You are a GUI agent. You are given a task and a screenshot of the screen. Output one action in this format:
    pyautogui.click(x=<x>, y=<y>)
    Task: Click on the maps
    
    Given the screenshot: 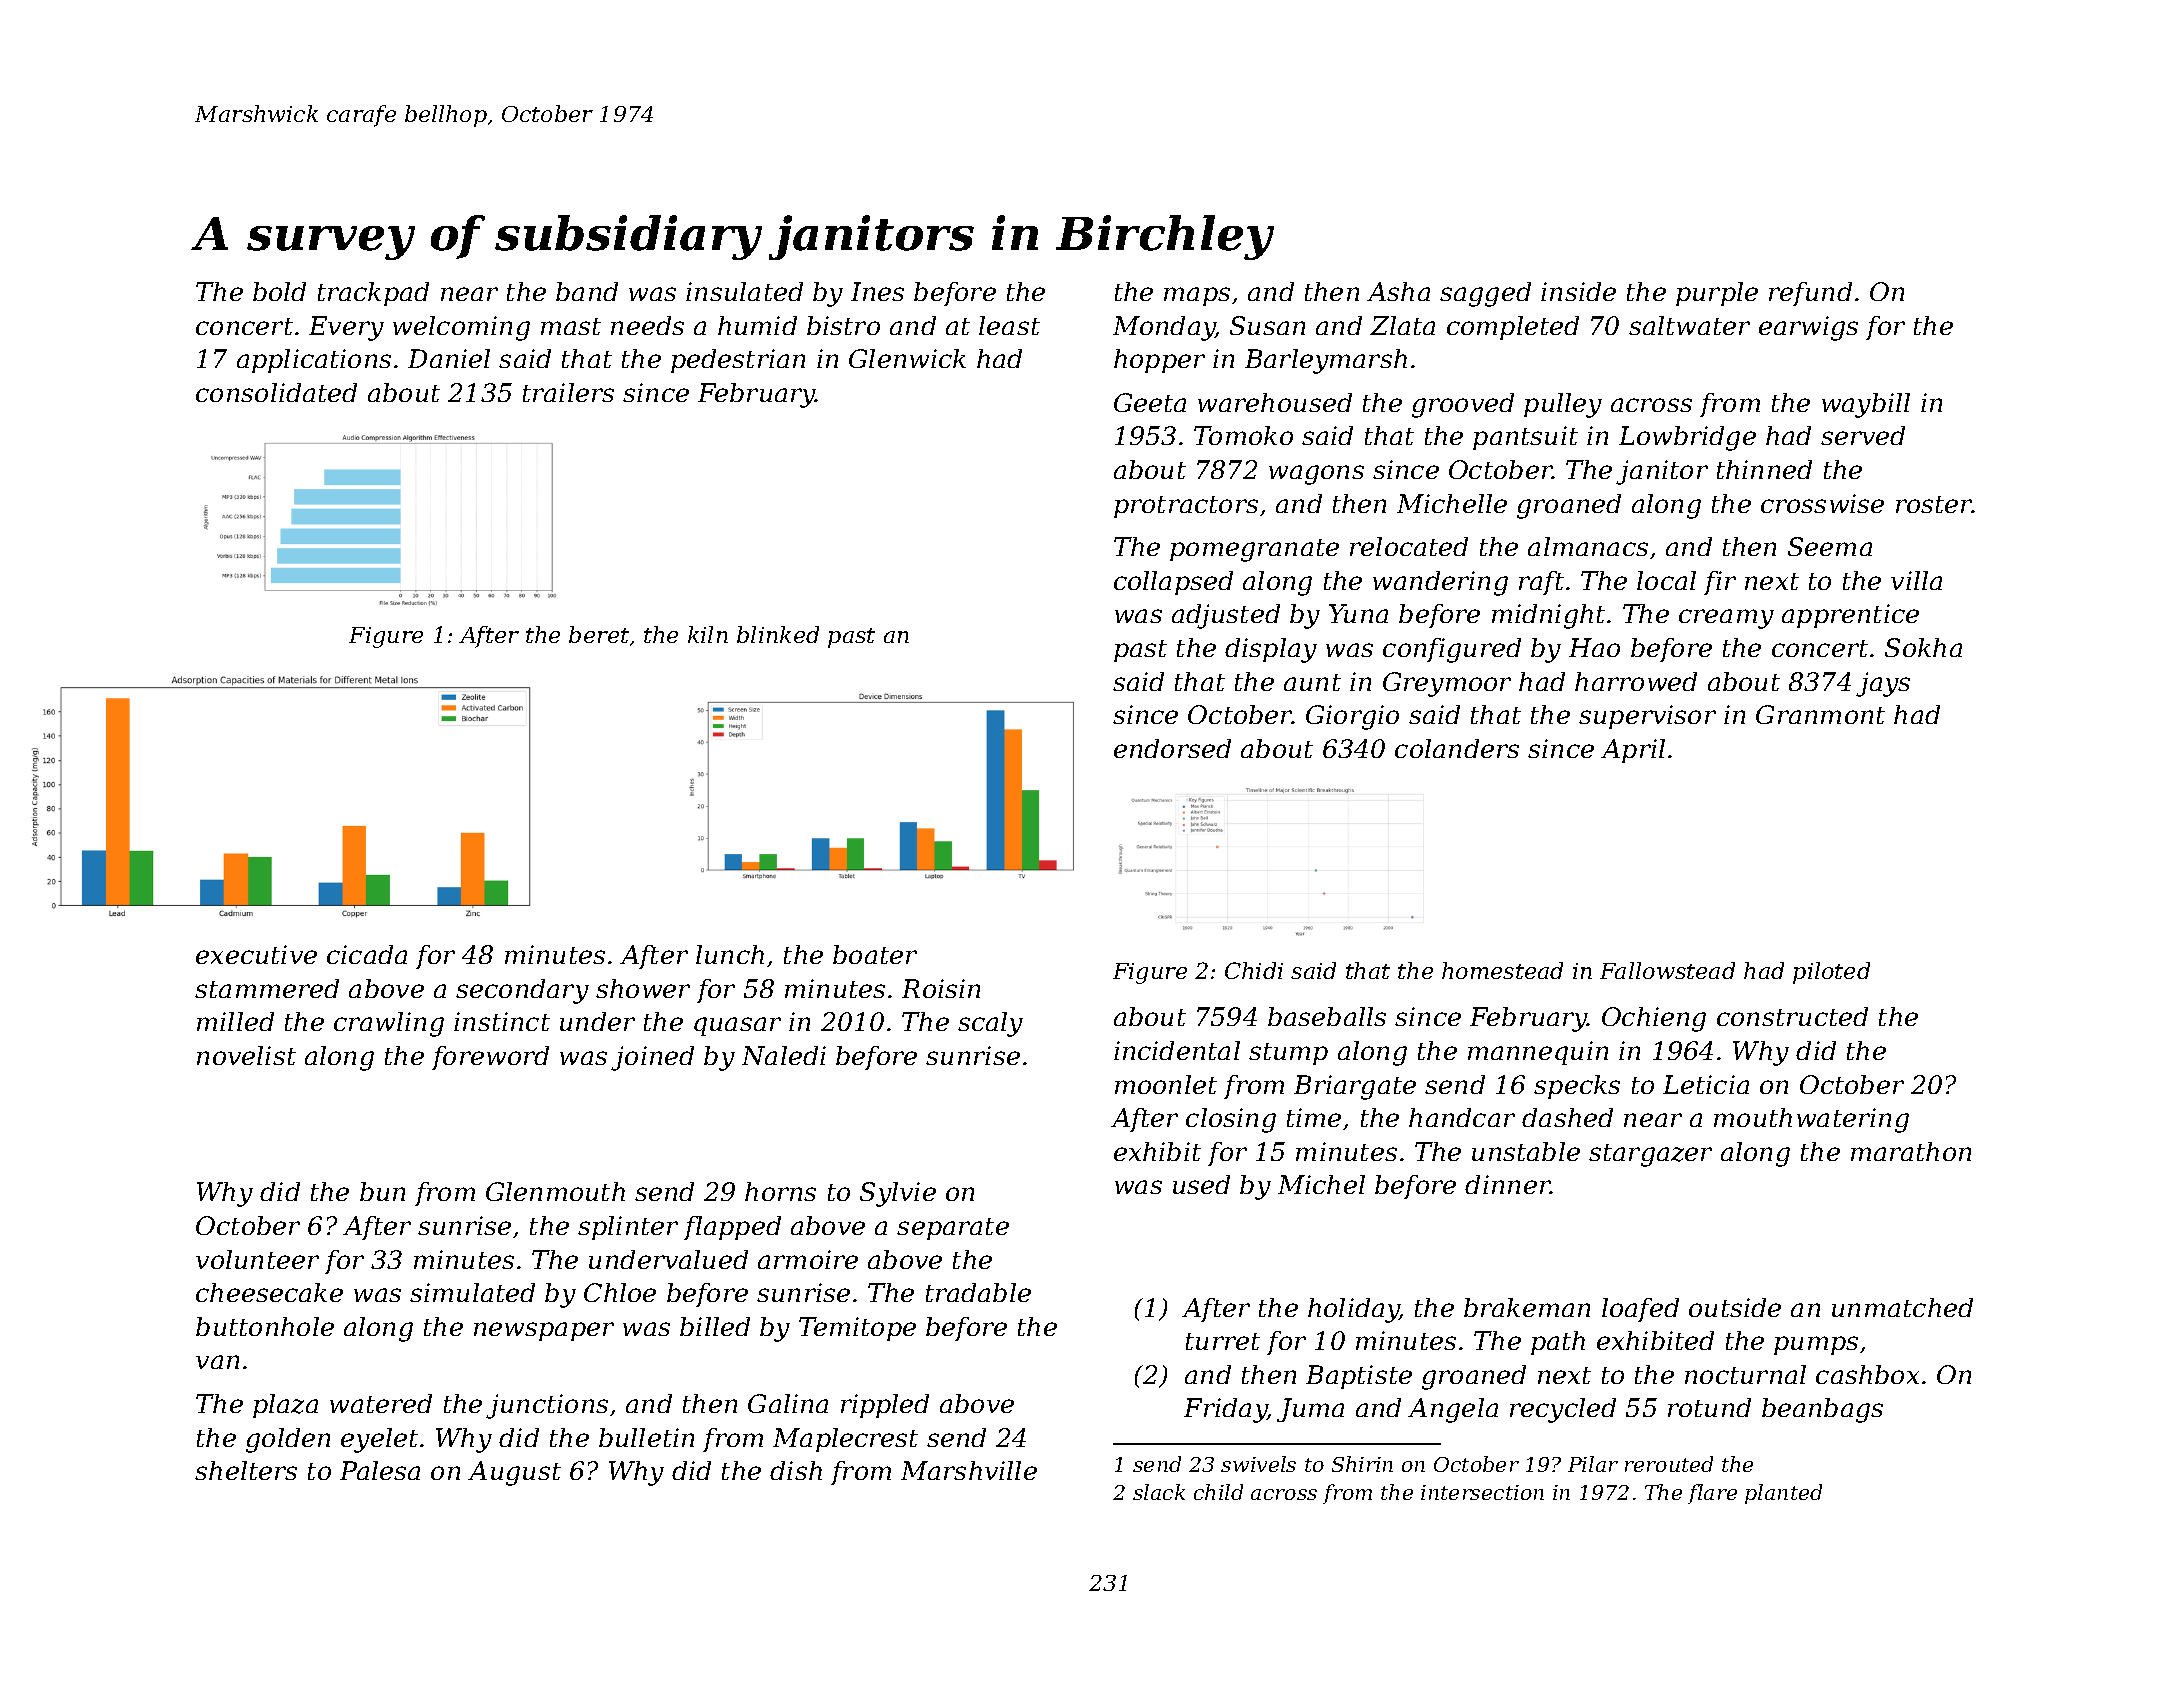 What is the action you would take?
    pyautogui.click(x=1197, y=296)
